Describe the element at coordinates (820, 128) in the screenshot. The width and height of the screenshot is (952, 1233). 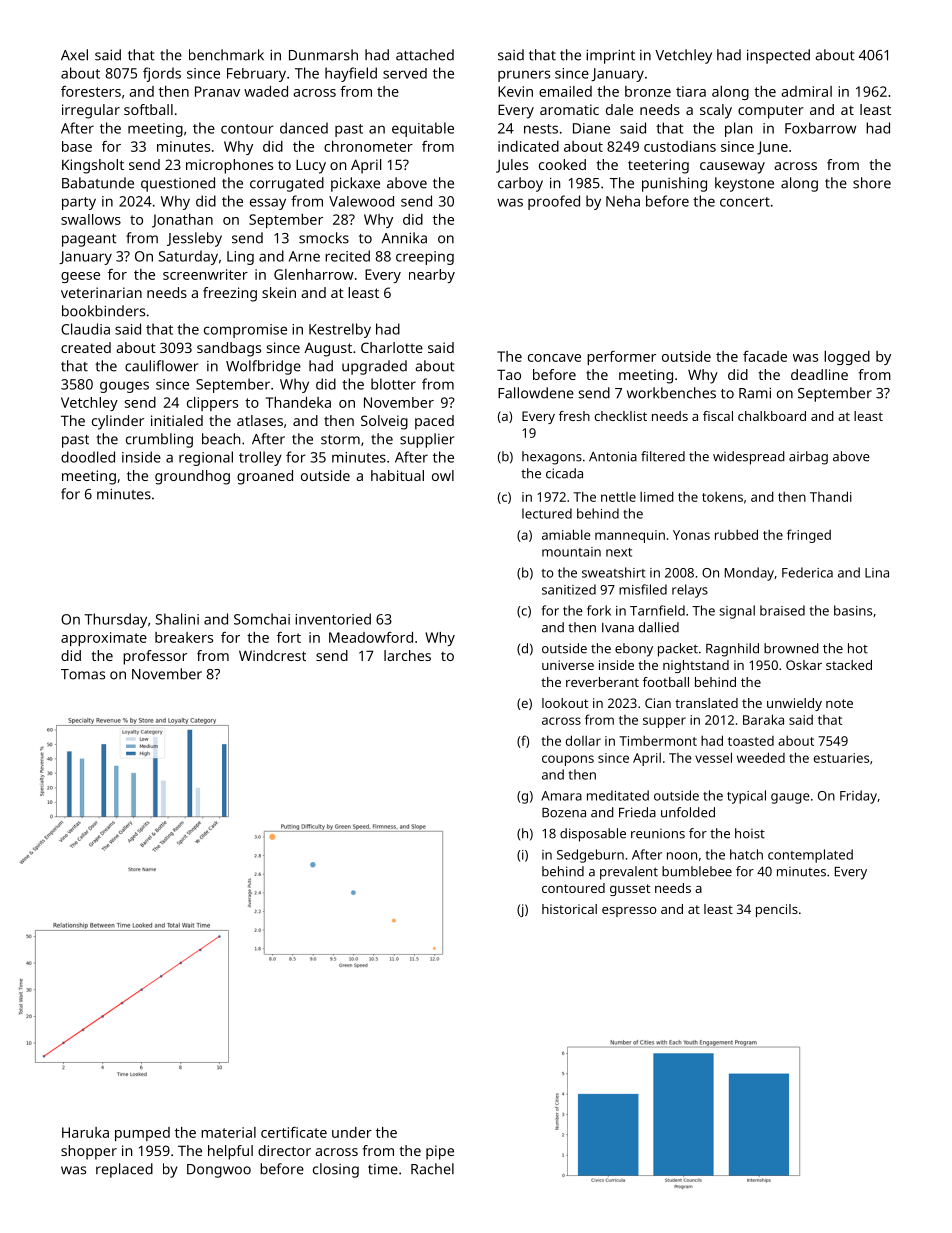
I see `Foxbarrow` at that location.
